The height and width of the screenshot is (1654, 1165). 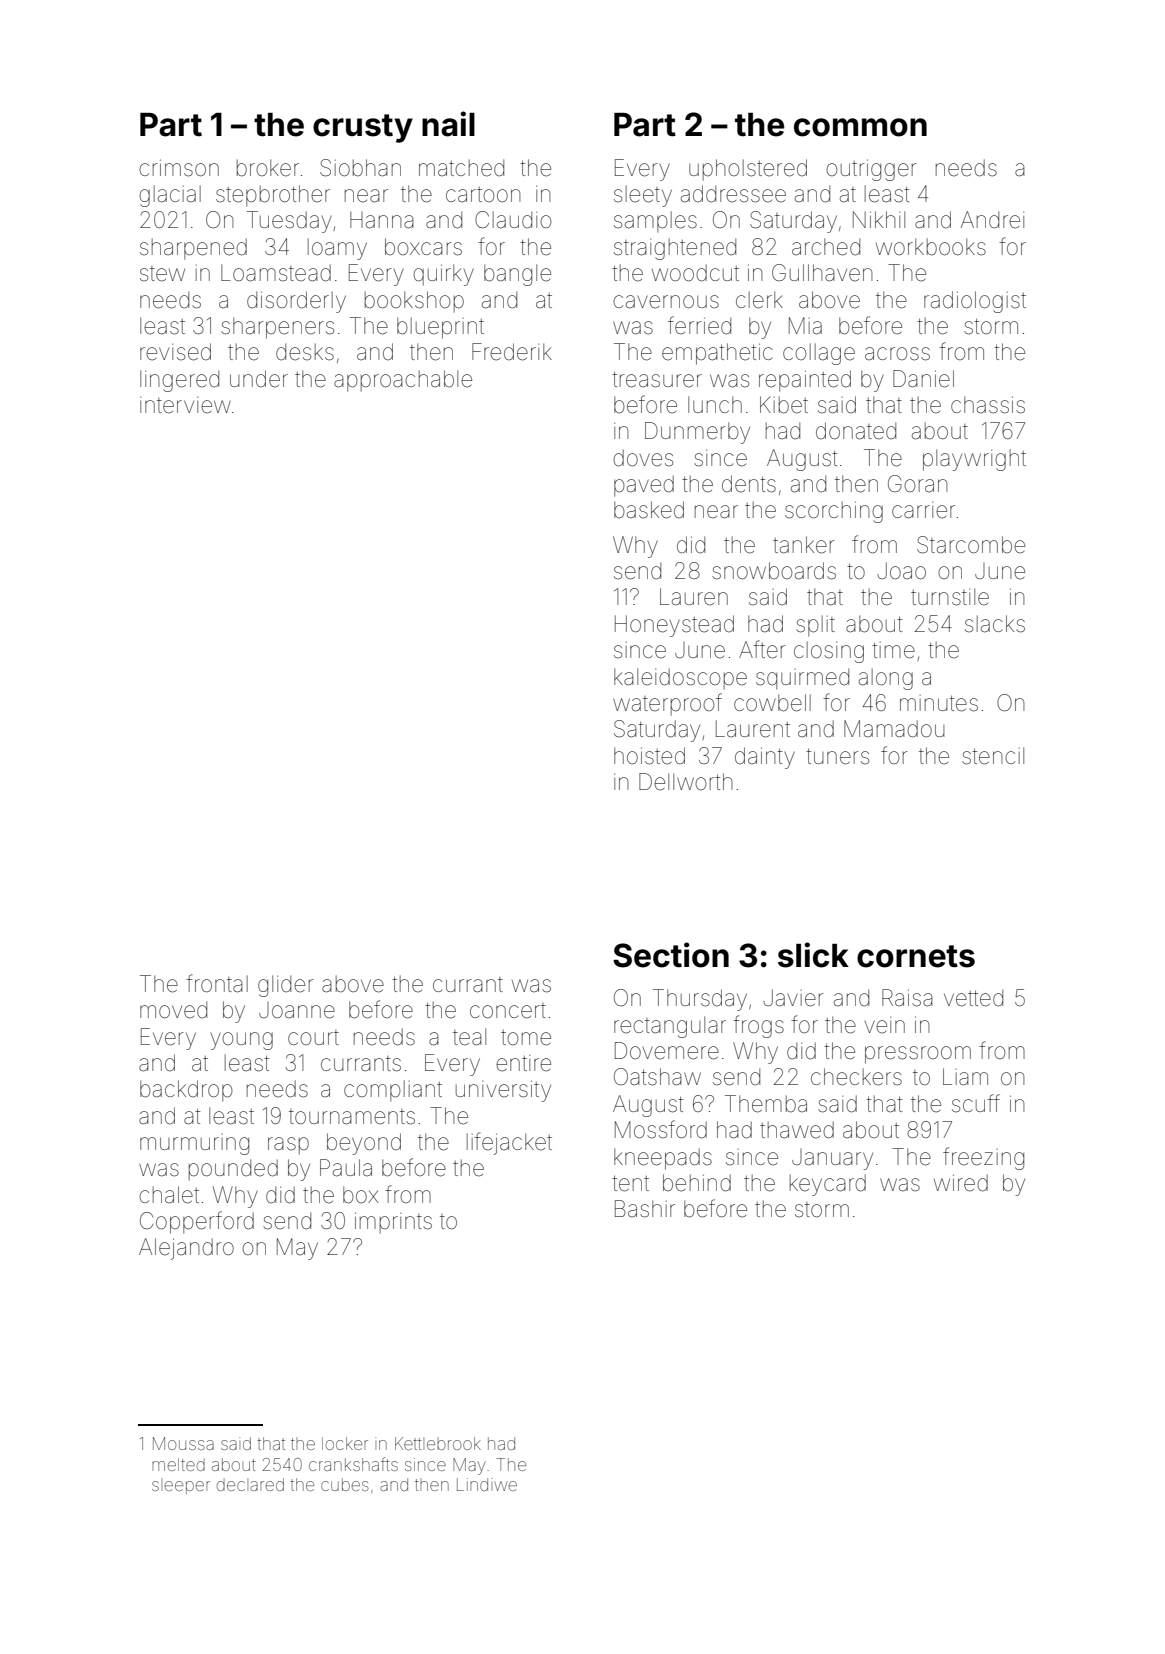 I want to click on outrigger, so click(x=871, y=170).
